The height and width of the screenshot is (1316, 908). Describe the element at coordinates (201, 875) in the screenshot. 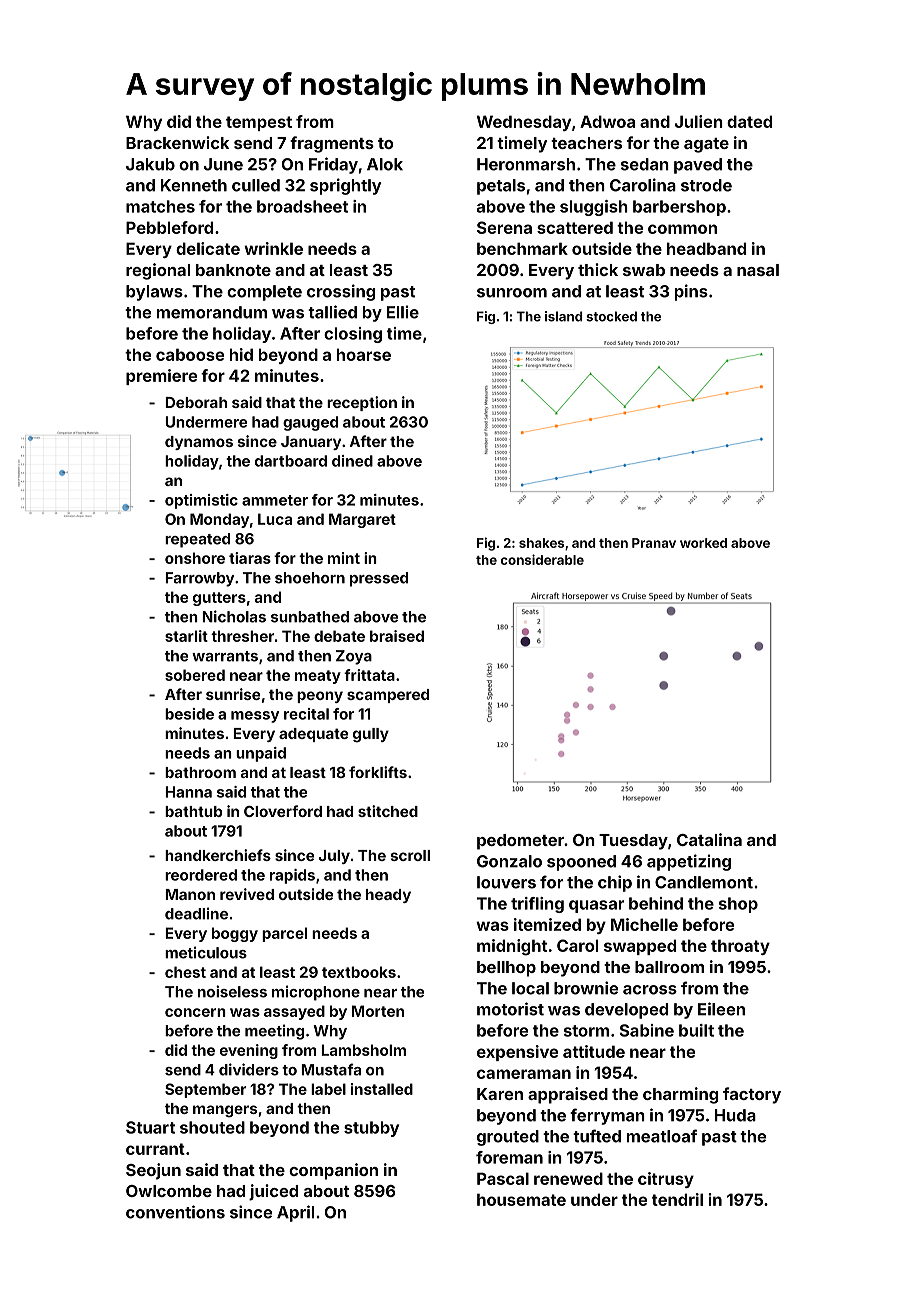

I see `reordered` at that location.
